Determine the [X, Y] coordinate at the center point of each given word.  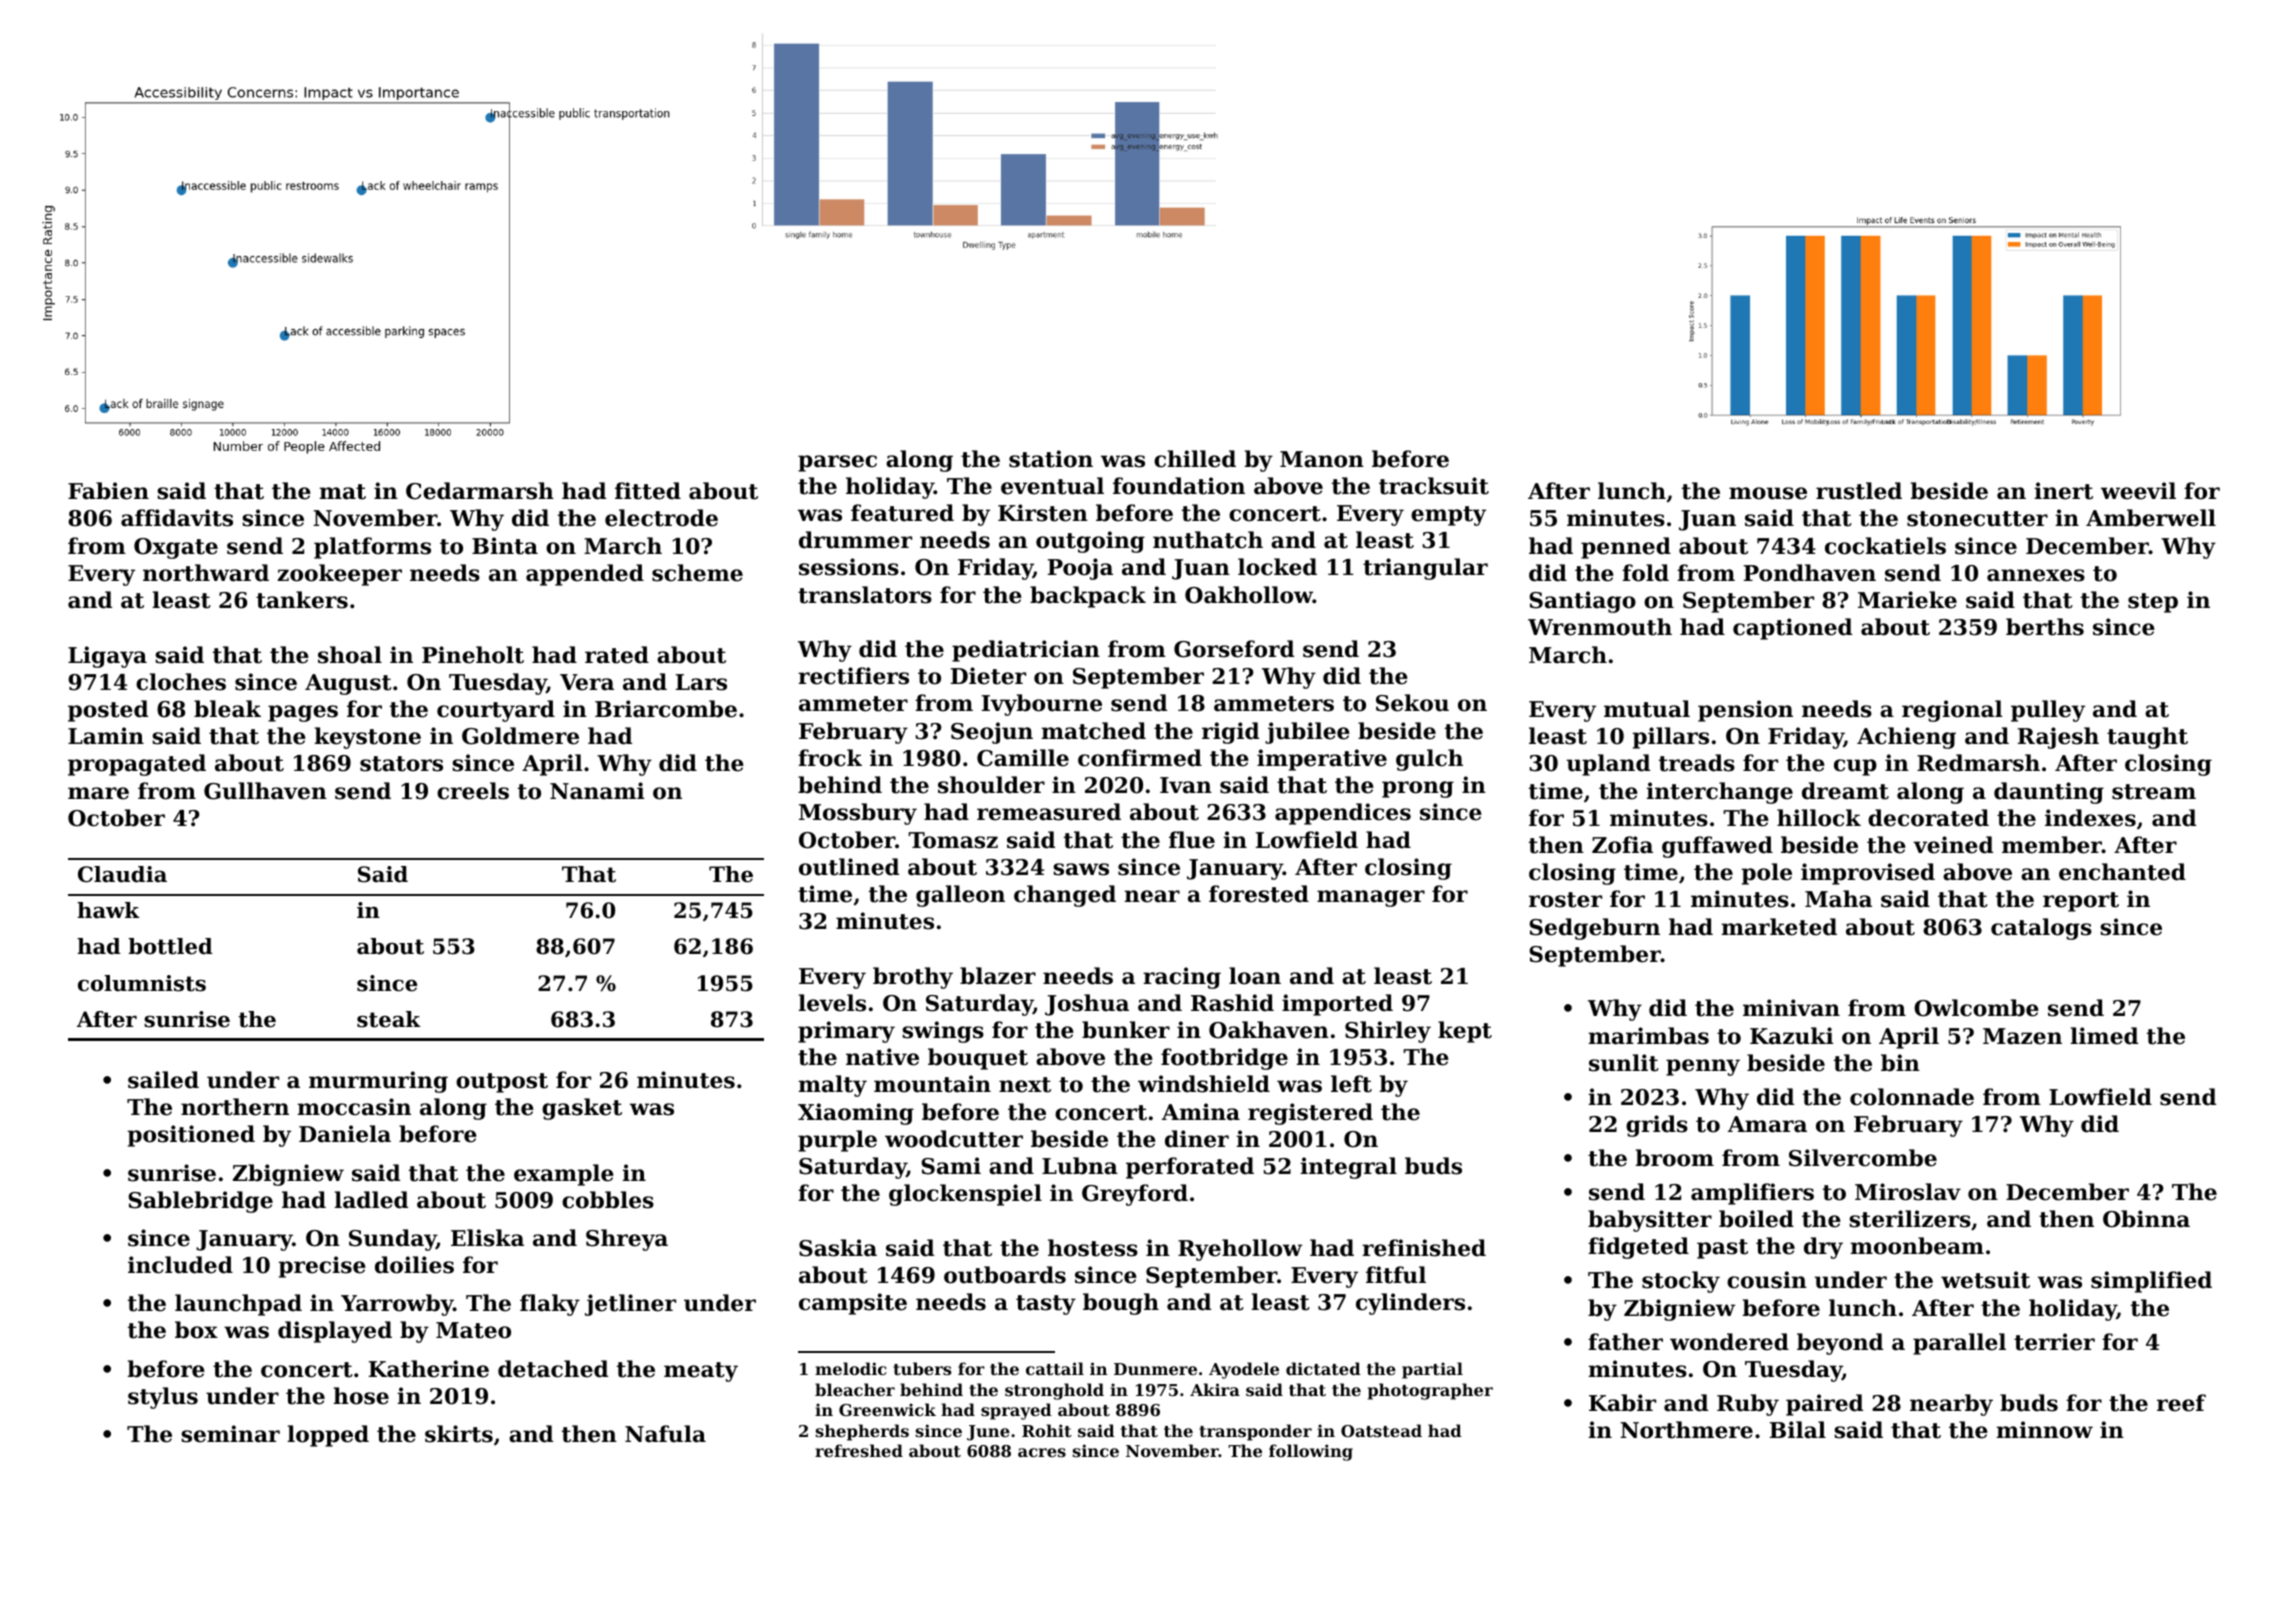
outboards [1005, 1275]
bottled [170, 946]
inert [2063, 491]
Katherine [429, 1369]
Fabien [108, 491]
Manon [1322, 459]
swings [943, 1032]
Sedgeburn [1594, 929]
